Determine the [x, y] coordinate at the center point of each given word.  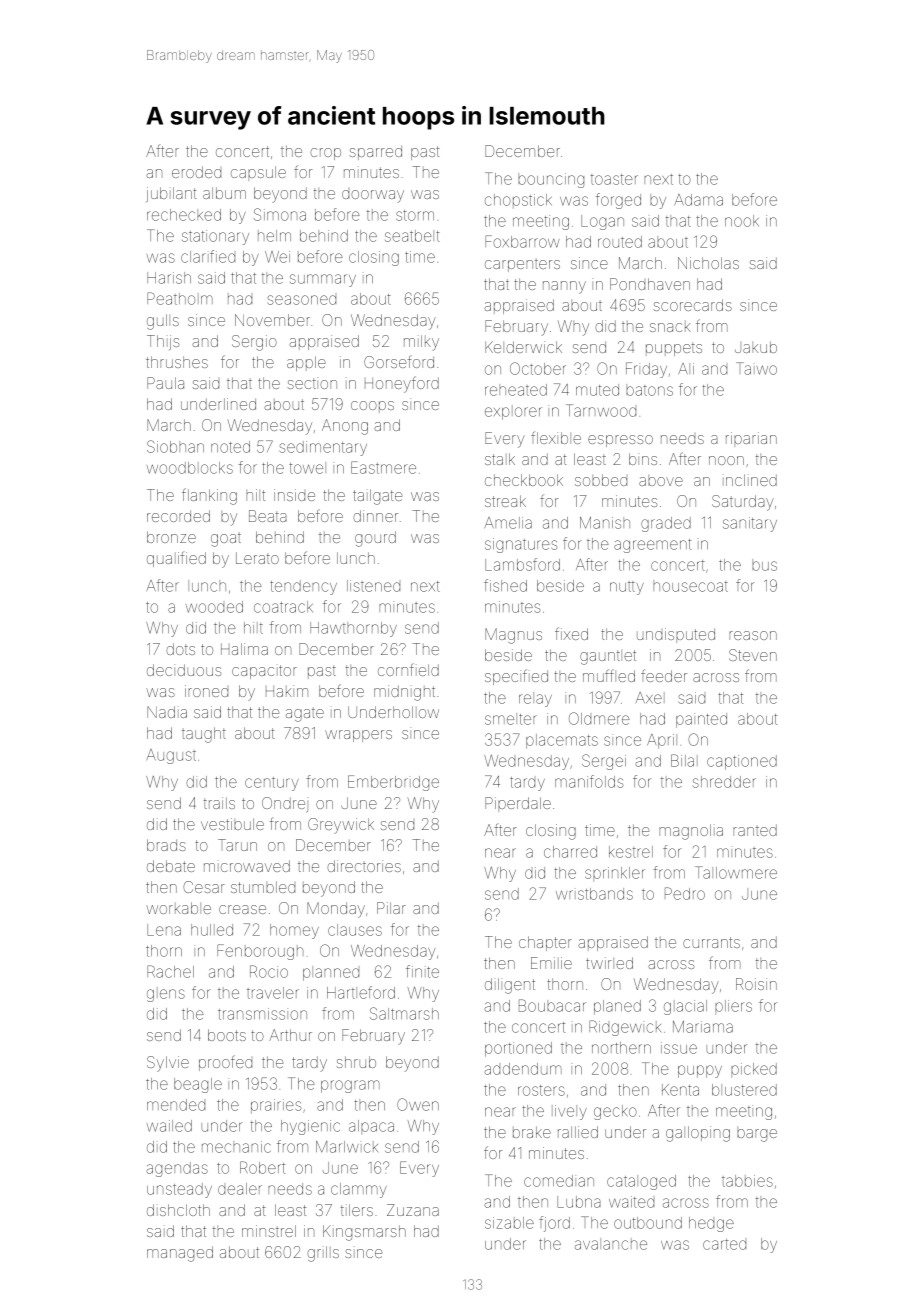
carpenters [522, 266]
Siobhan [175, 446]
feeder [664, 675]
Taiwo [756, 368]
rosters [541, 1090]
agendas [177, 1169]
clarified [208, 256]
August [171, 756]
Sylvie [168, 1064]
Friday [646, 370]
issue [679, 1048]
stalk [500, 459]
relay [535, 699]
